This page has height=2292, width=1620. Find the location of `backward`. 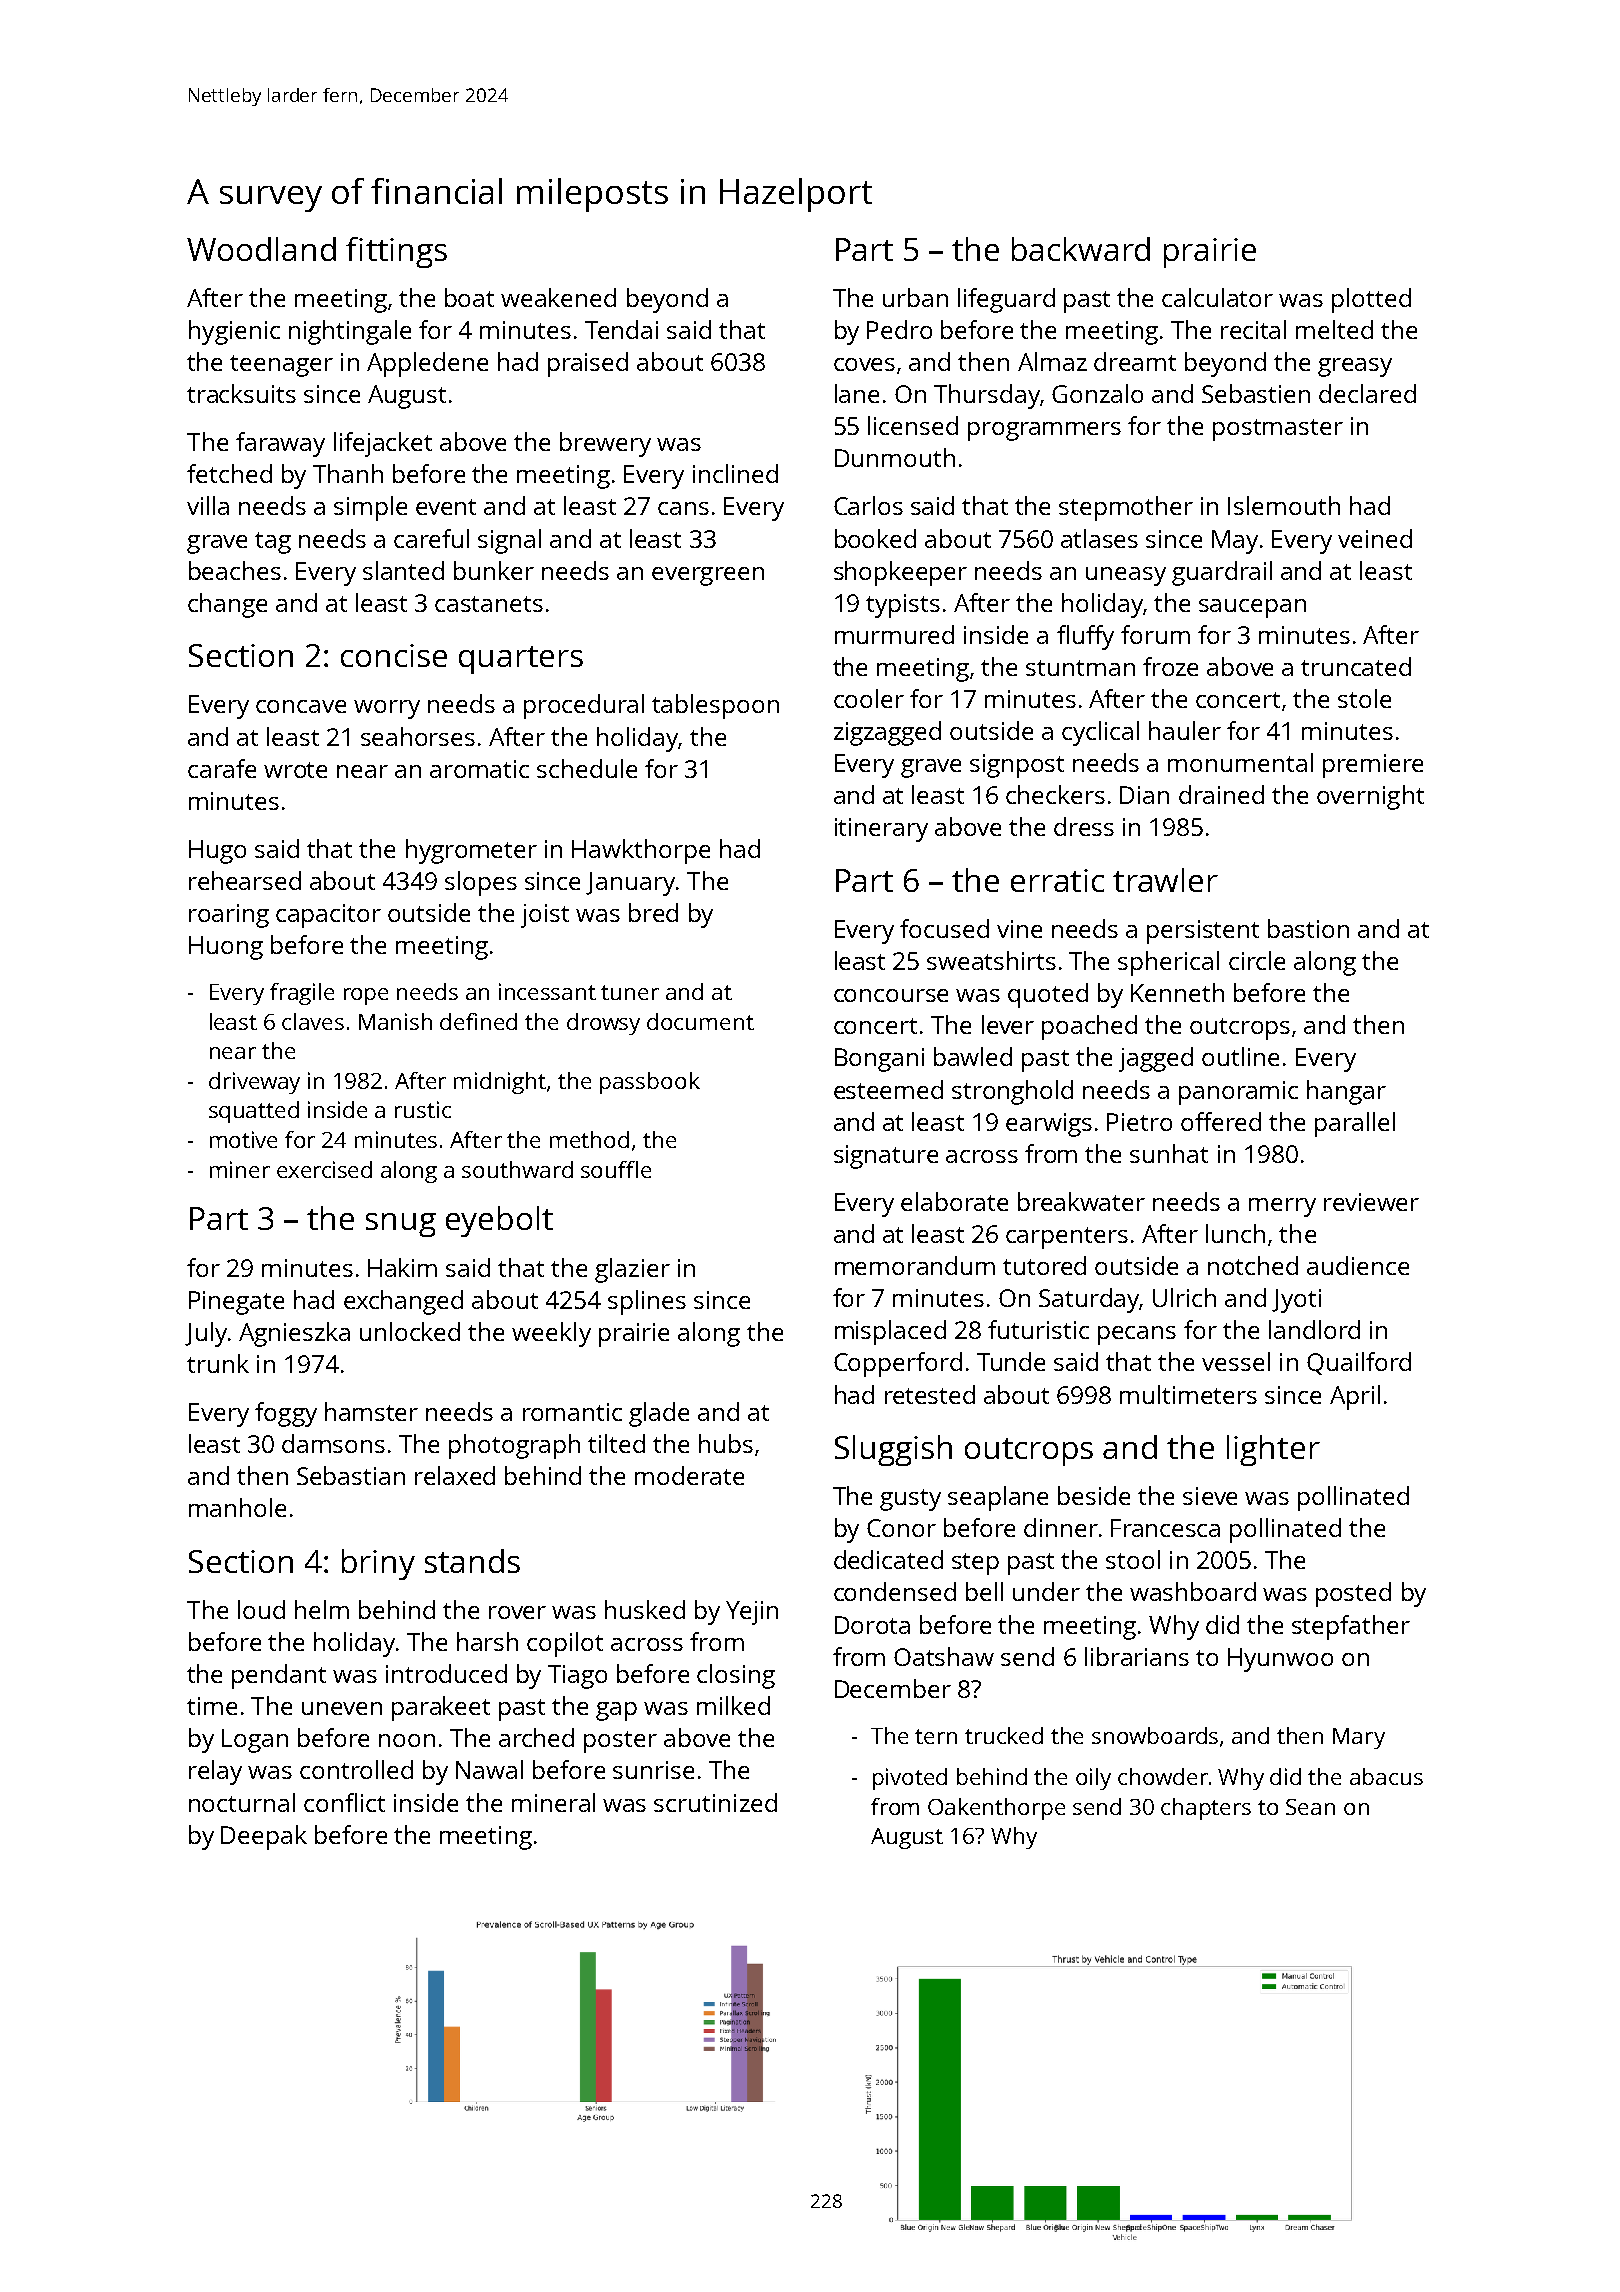

backward is located at coordinates (1081, 249).
